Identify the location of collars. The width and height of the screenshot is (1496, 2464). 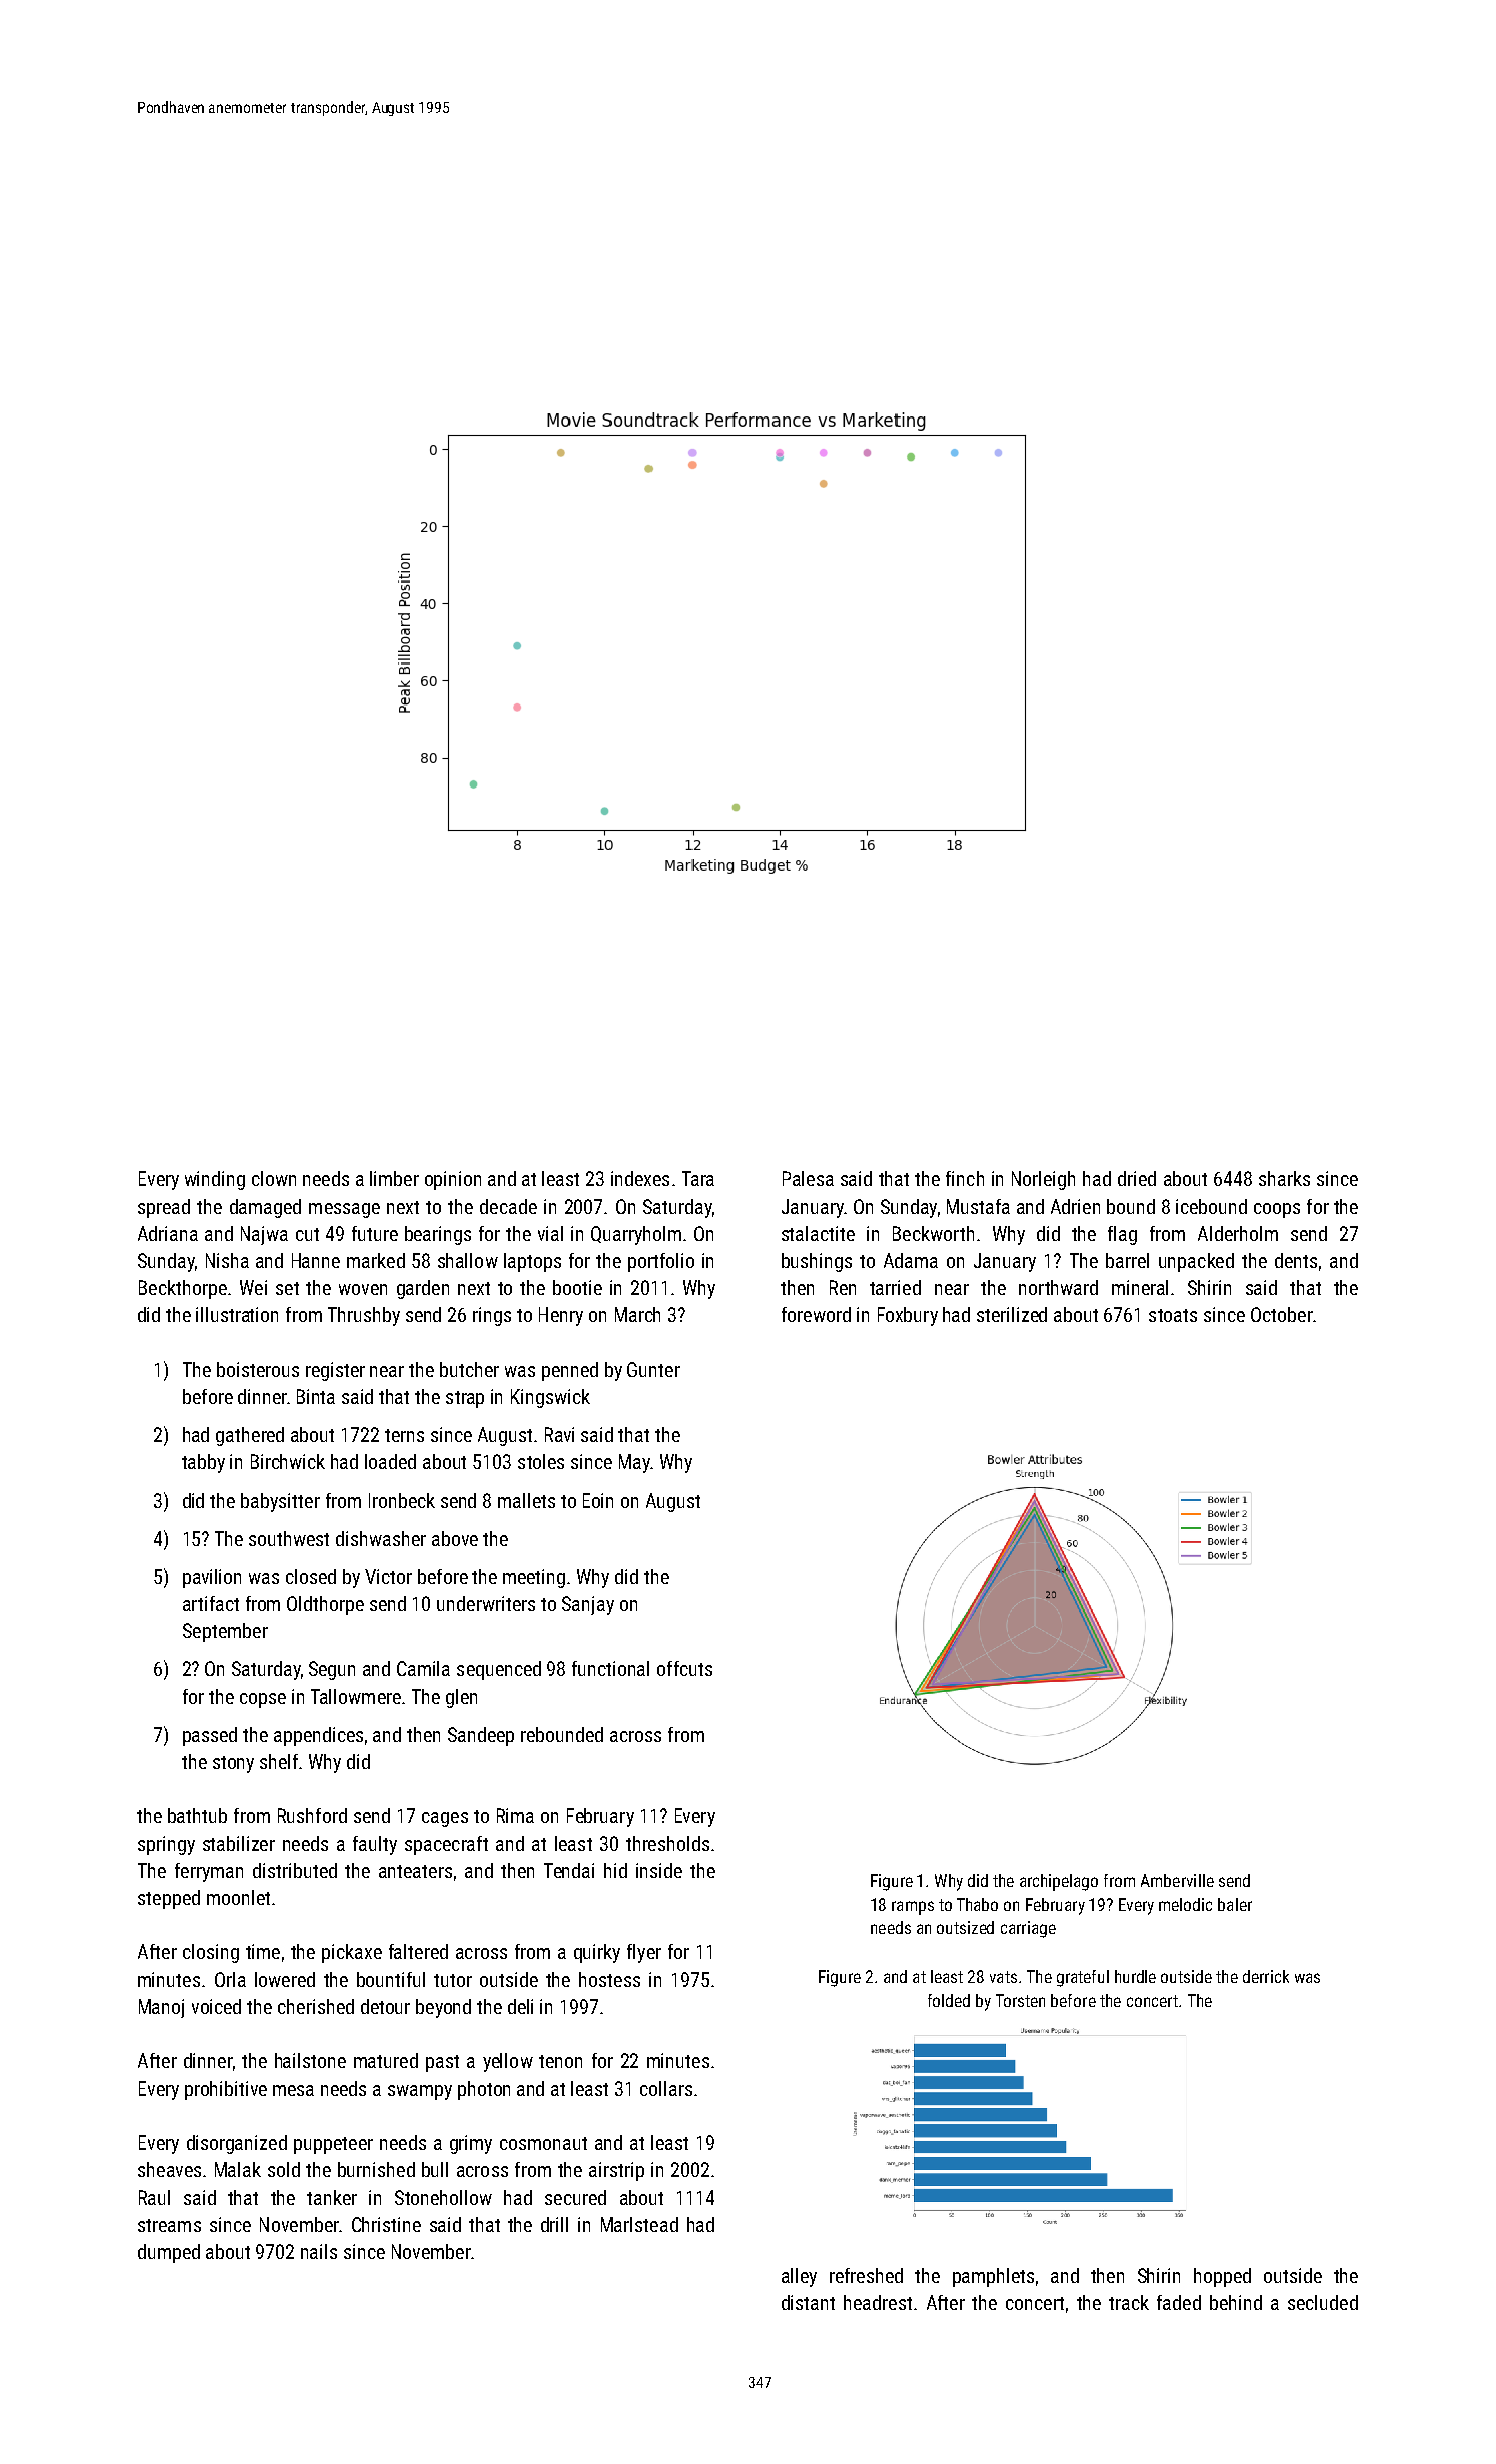
(666, 2088).
